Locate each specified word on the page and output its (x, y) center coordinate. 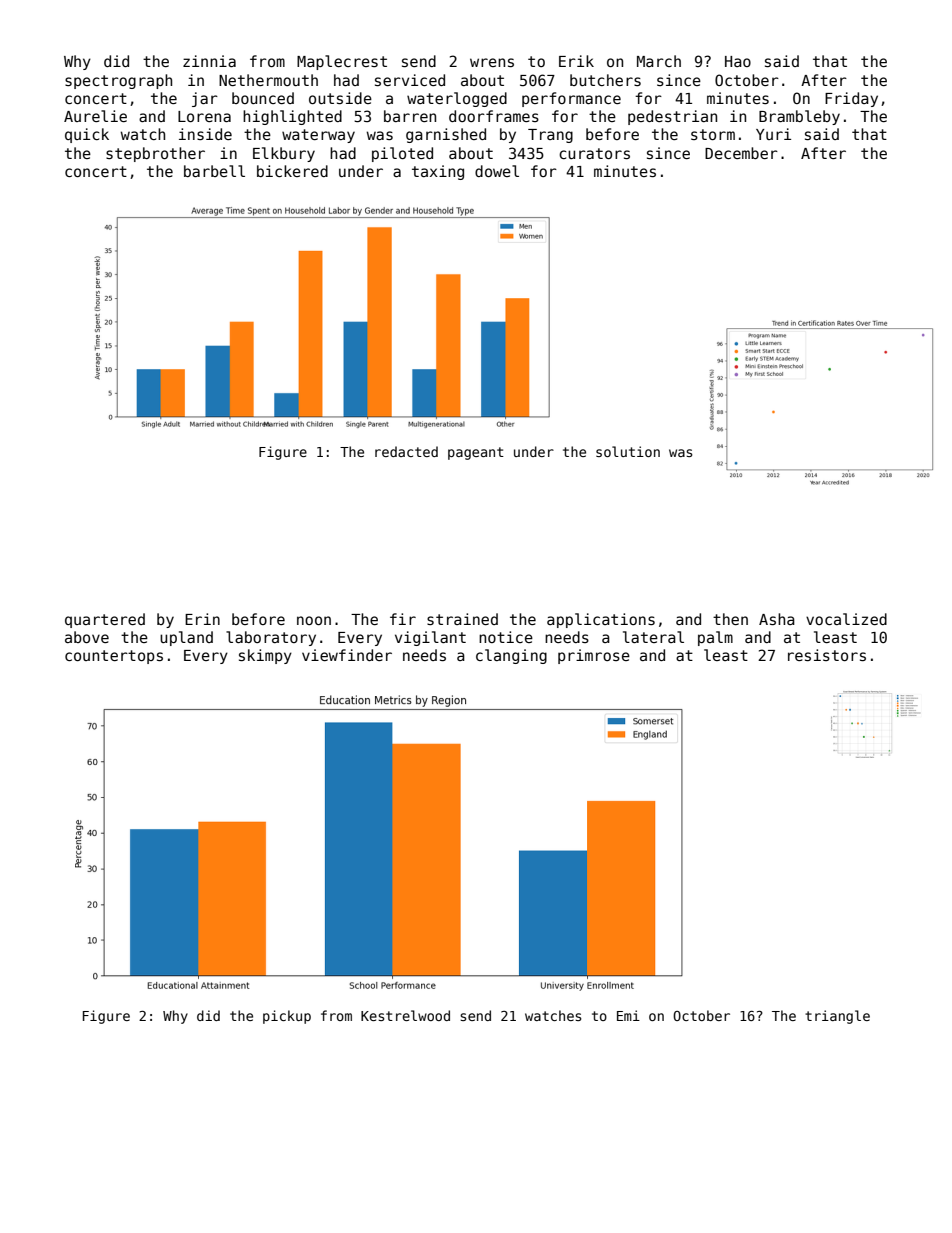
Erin (202, 619)
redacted (406, 451)
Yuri (773, 134)
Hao (738, 61)
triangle (837, 1017)
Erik (576, 61)
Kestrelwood (405, 1015)
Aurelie (95, 116)
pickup (287, 1017)
